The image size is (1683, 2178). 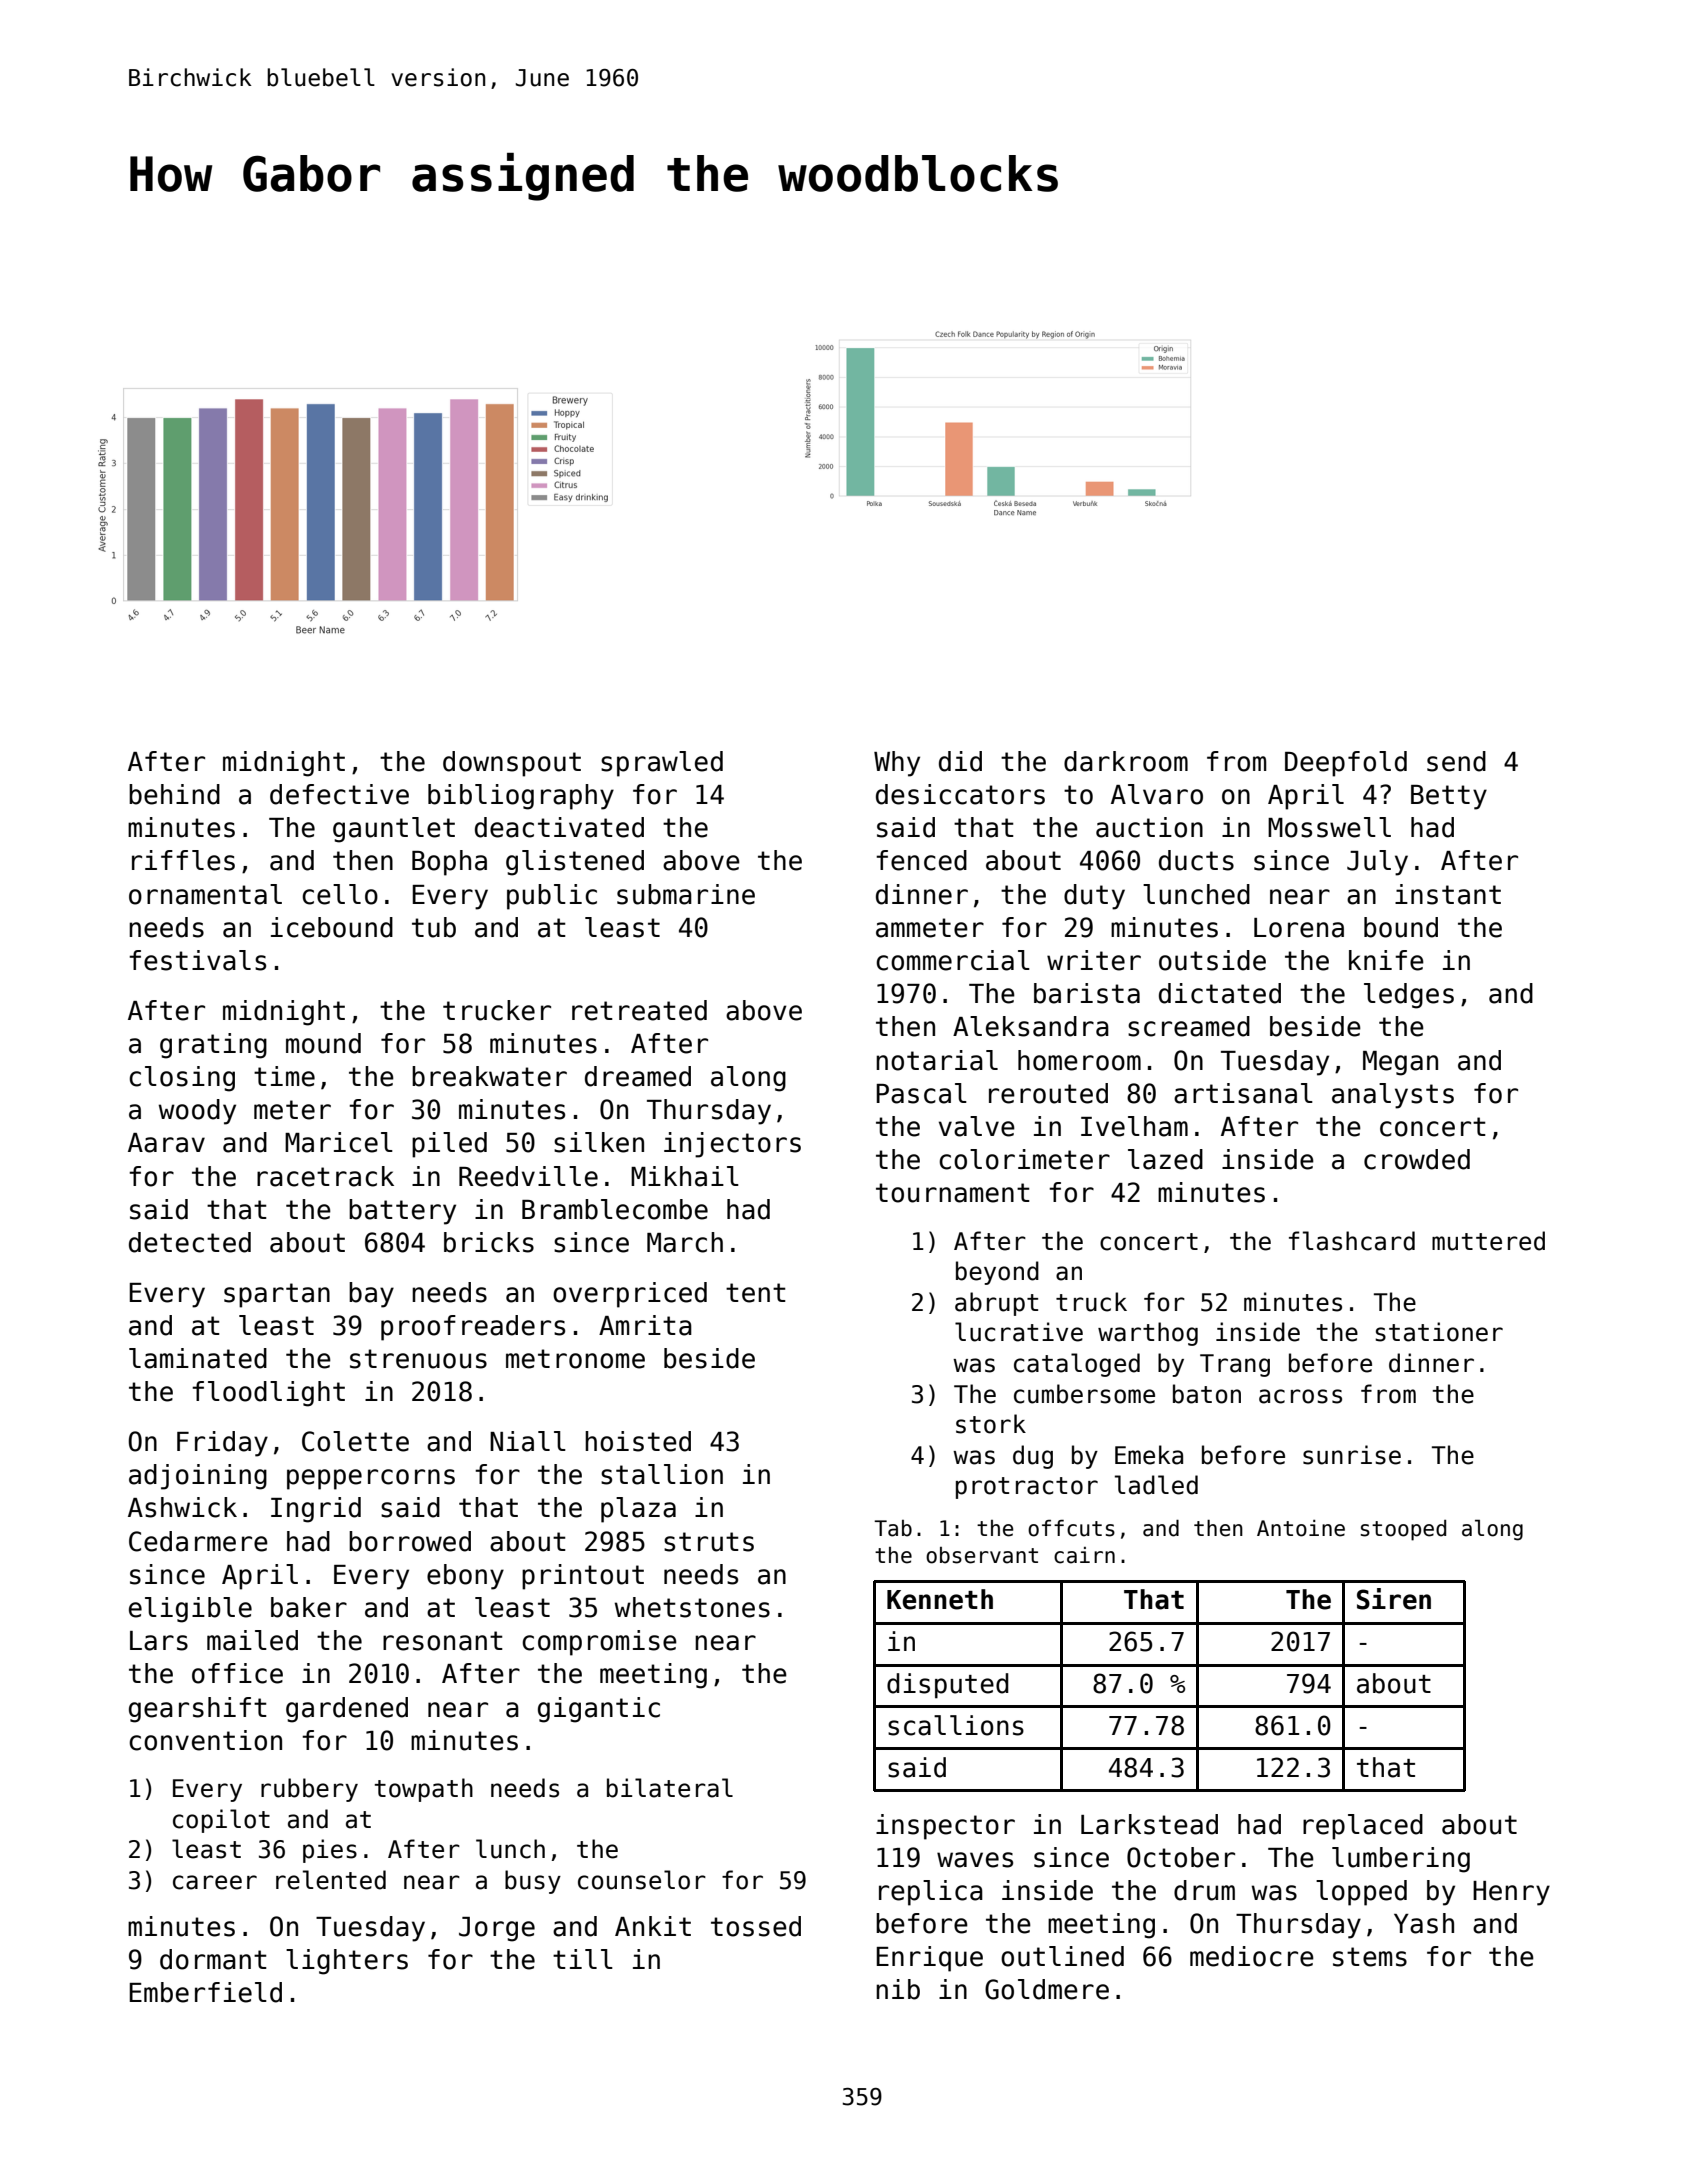 What do you see at coordinates (347, 1962) in the screenshot?
I see `lighters` at bounding box center [347, 1962].
